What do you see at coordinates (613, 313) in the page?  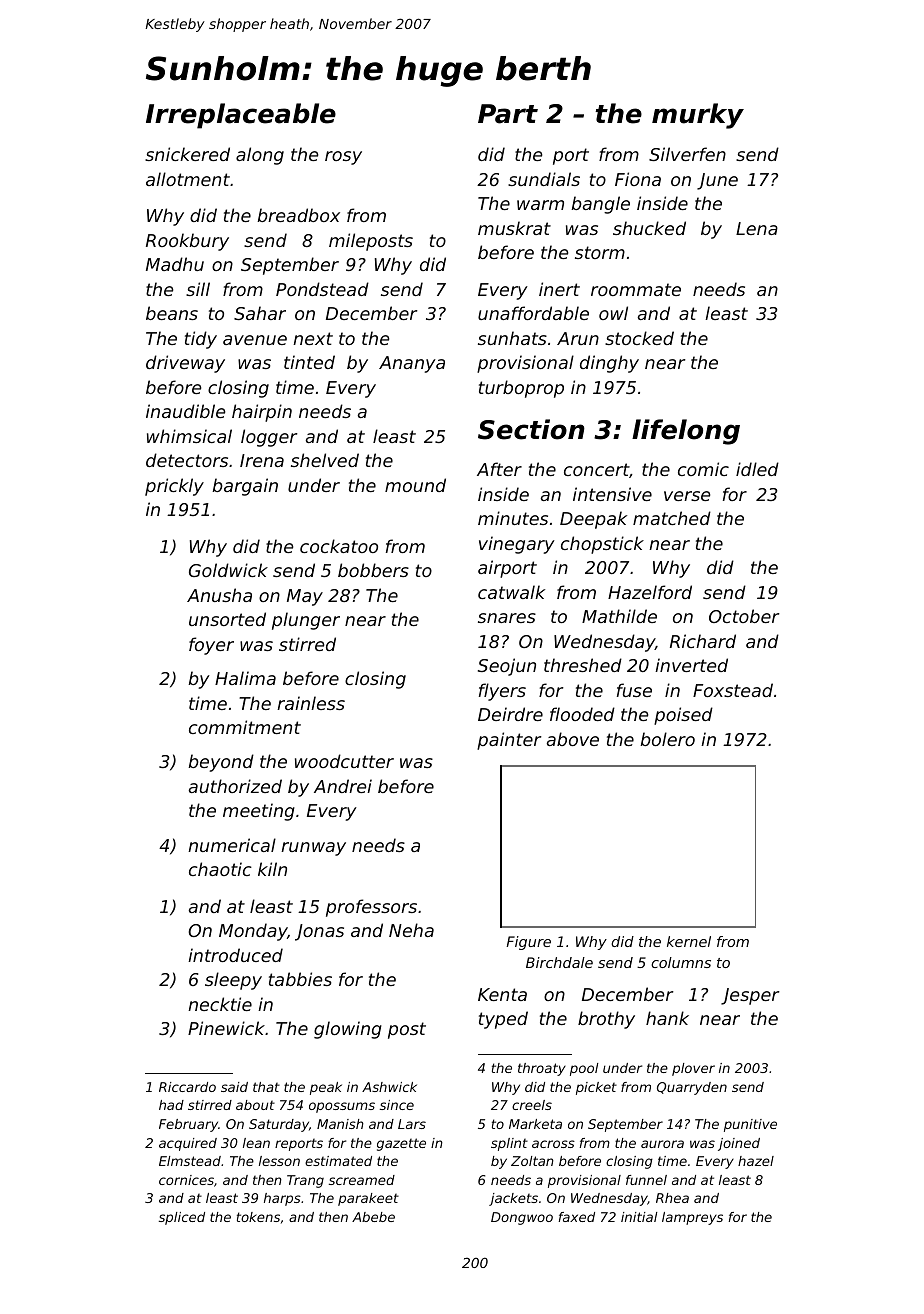 I see `owl` at bounding box center [613, 313].
